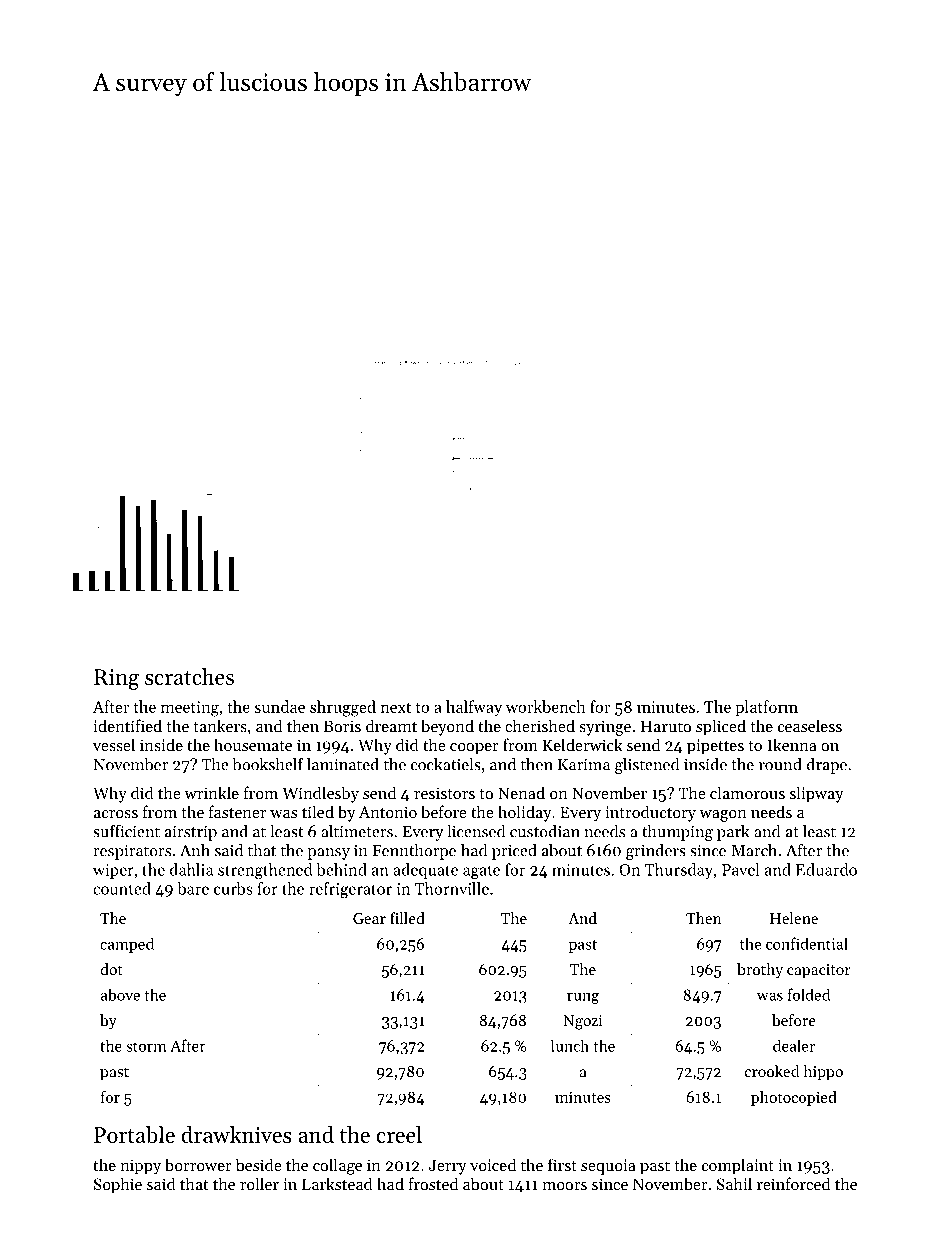 This image has width=952, height=1233. I want to click on glistened, so click(647, 766).
